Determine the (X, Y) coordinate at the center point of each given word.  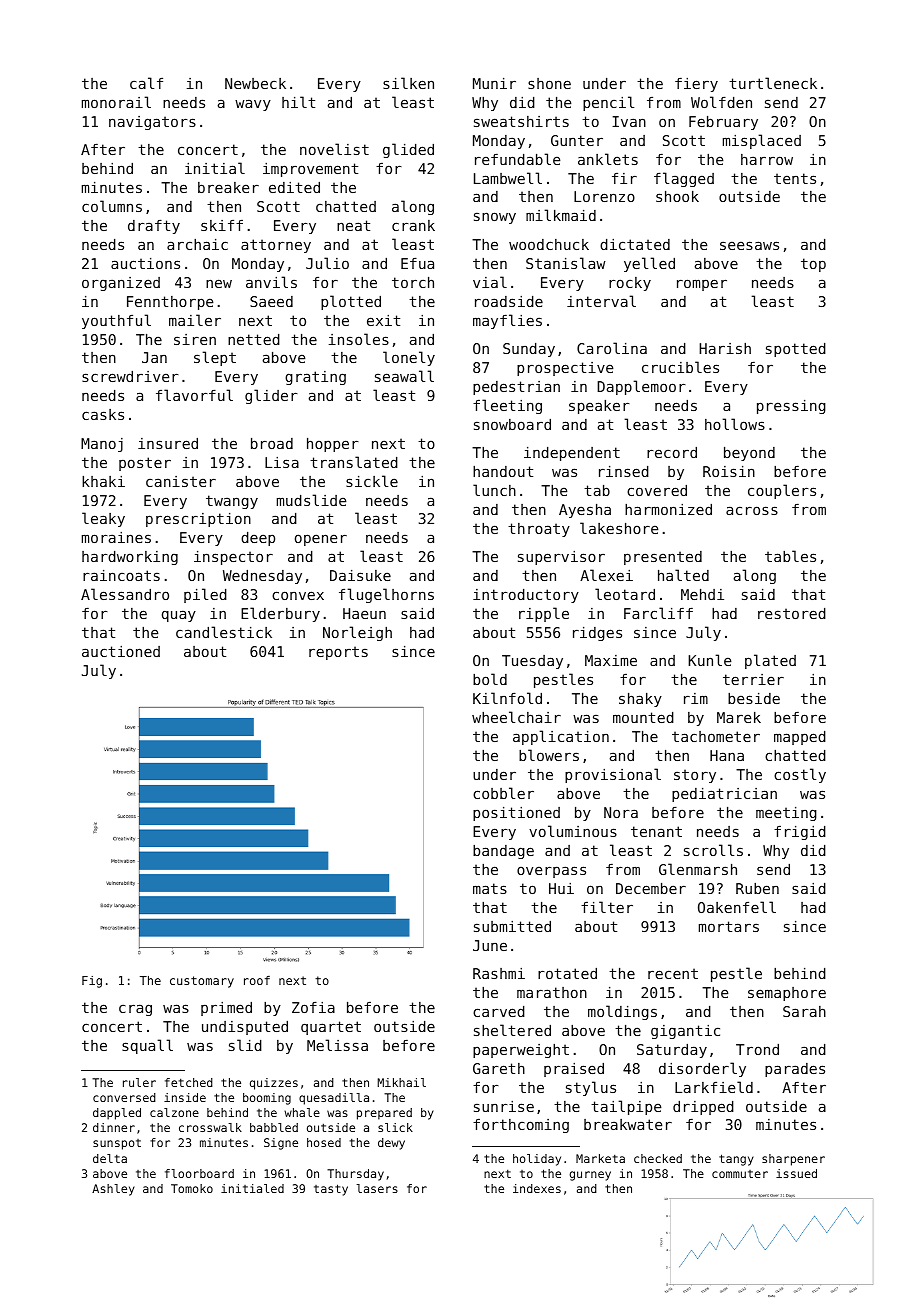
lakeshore (619, 528)
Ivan (629, 121)
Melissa (337, 1045)
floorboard (199, 1173)
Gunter (577, 140)
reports (338, 653)
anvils (271, 282)
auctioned (121, 651)
